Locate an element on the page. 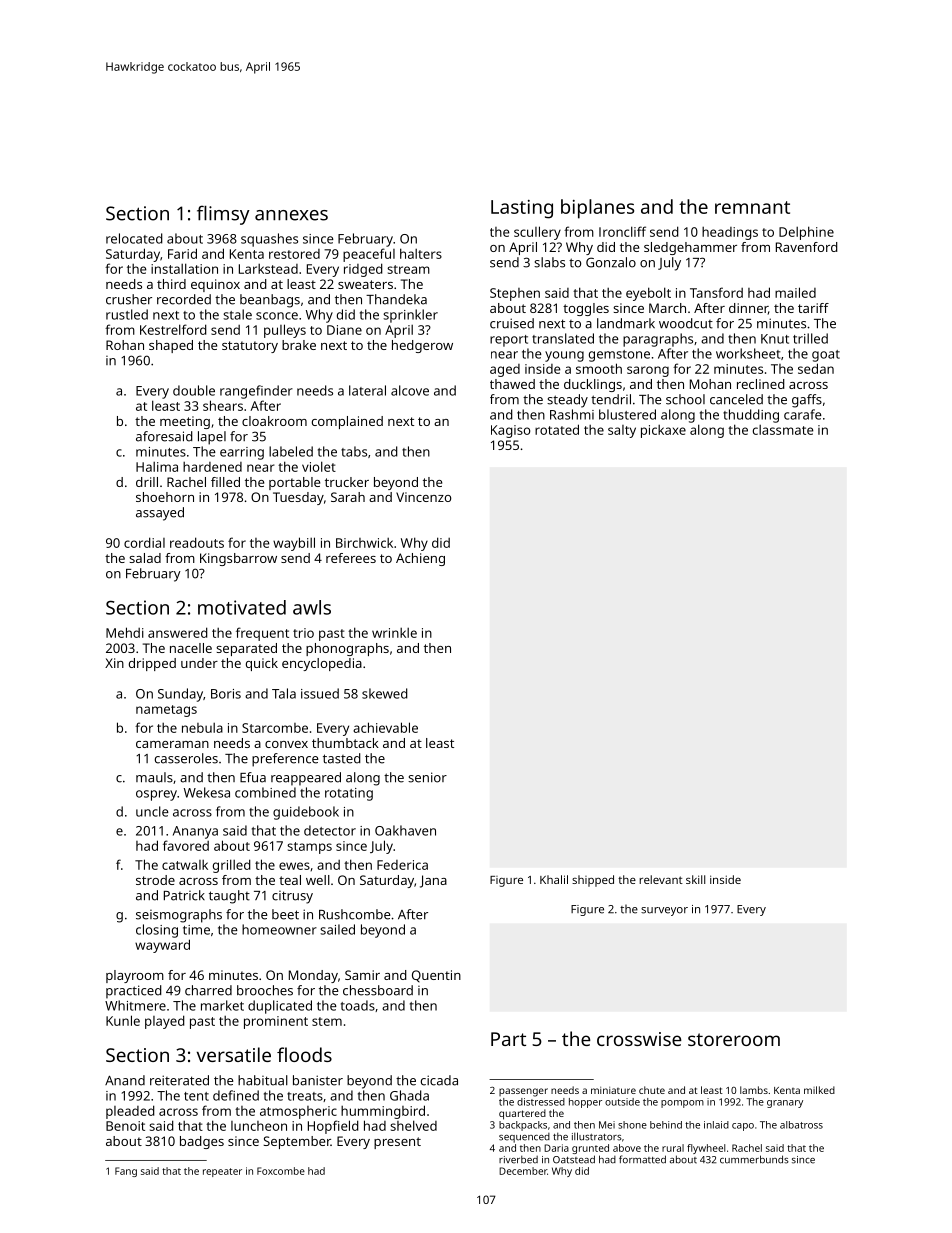  scullery is located at coordinates (537, 233).
